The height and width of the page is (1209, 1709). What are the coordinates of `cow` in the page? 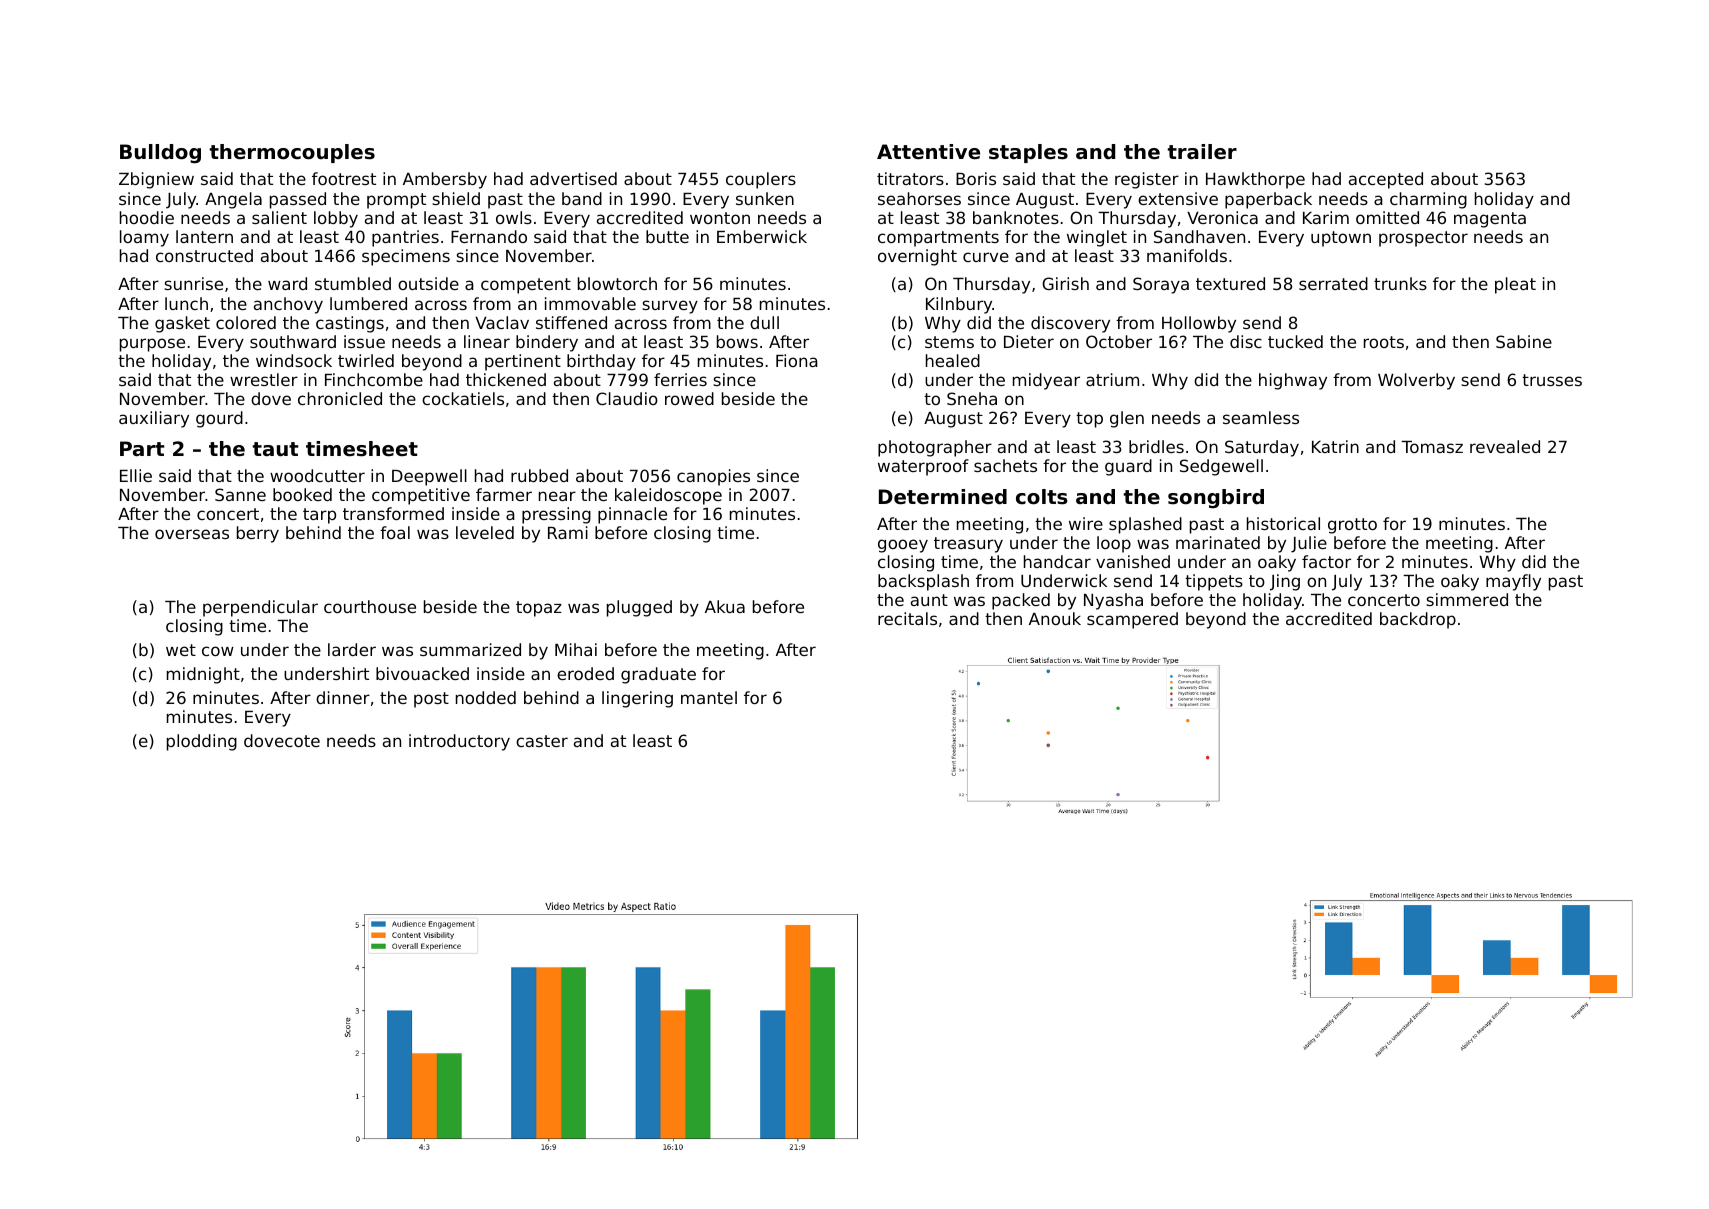 It's located at (218, 651).
